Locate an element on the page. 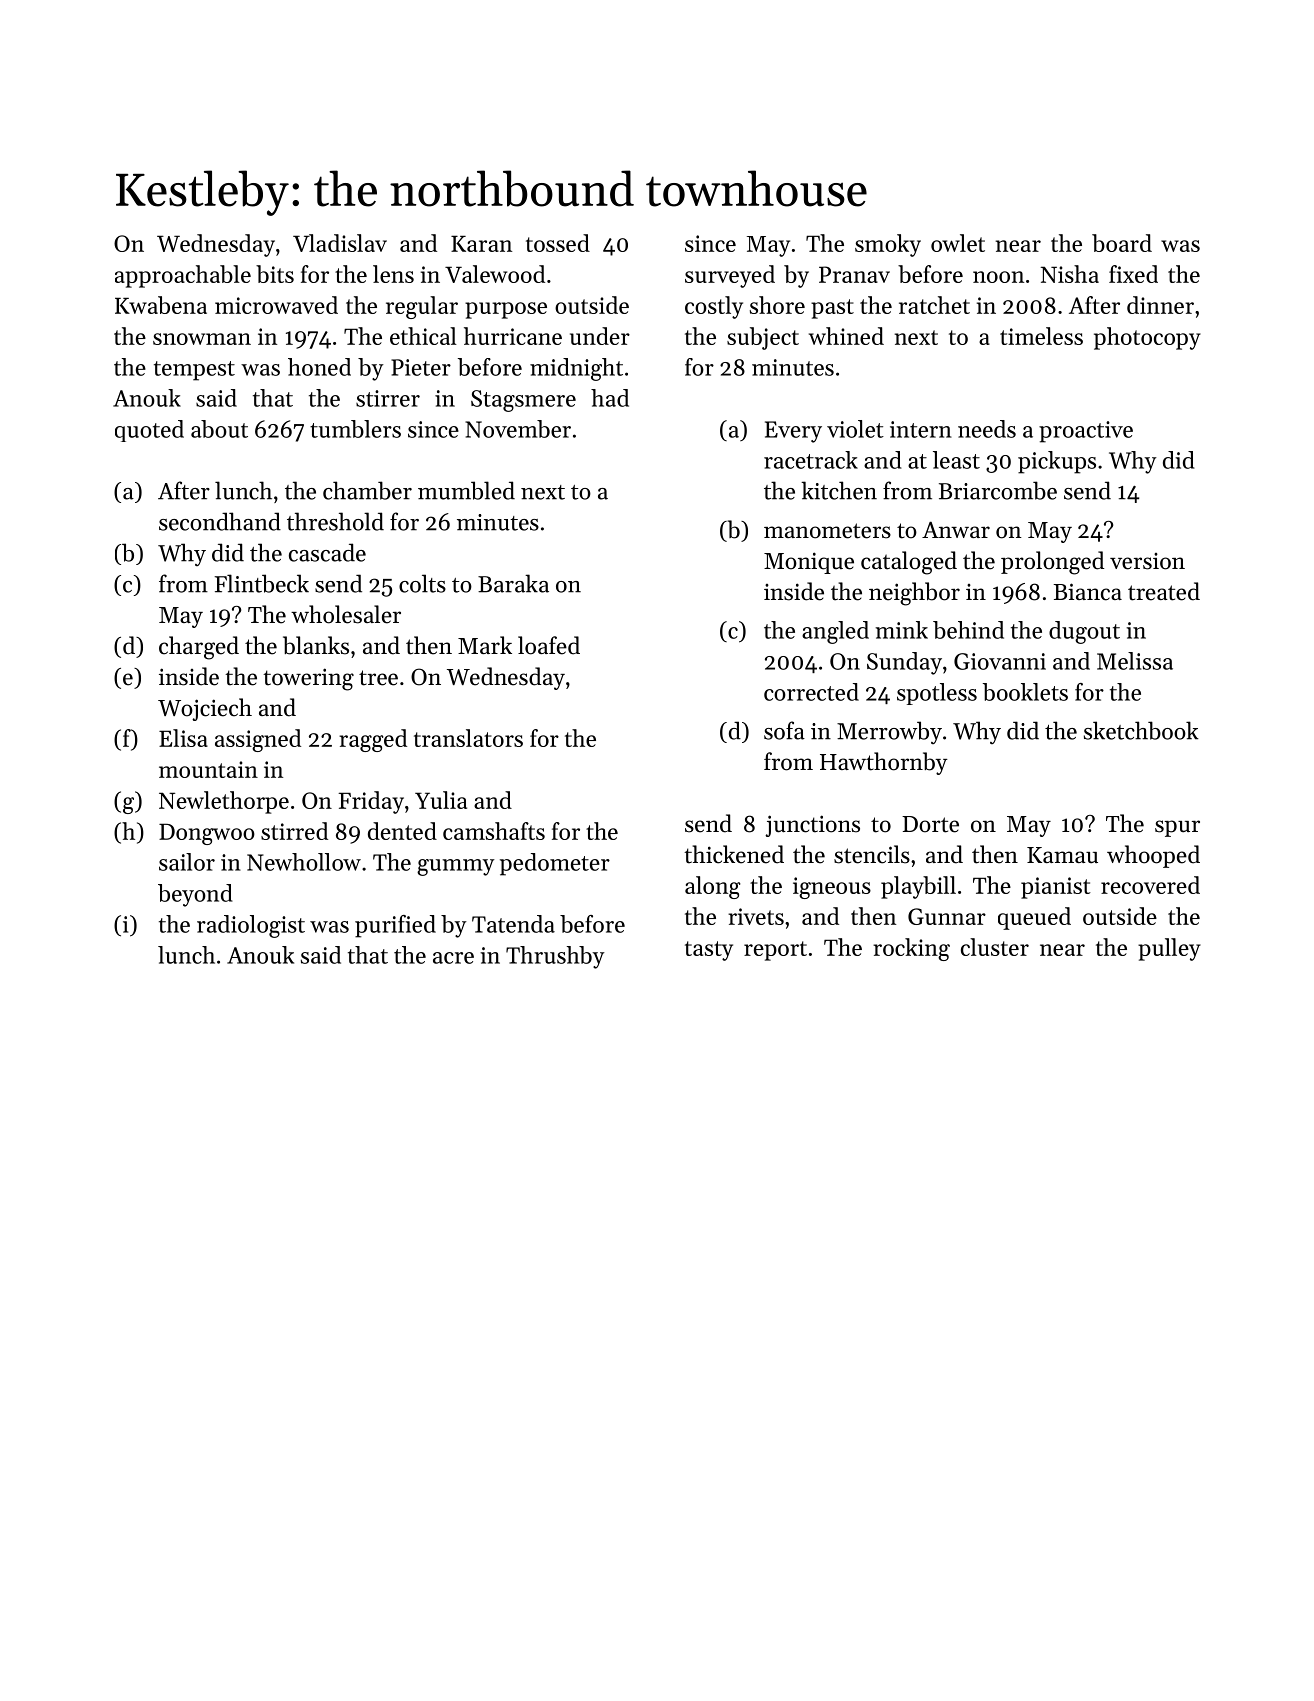 This image has height=1701, width=1314. Vladislav is located at coordinates (340, 243).
